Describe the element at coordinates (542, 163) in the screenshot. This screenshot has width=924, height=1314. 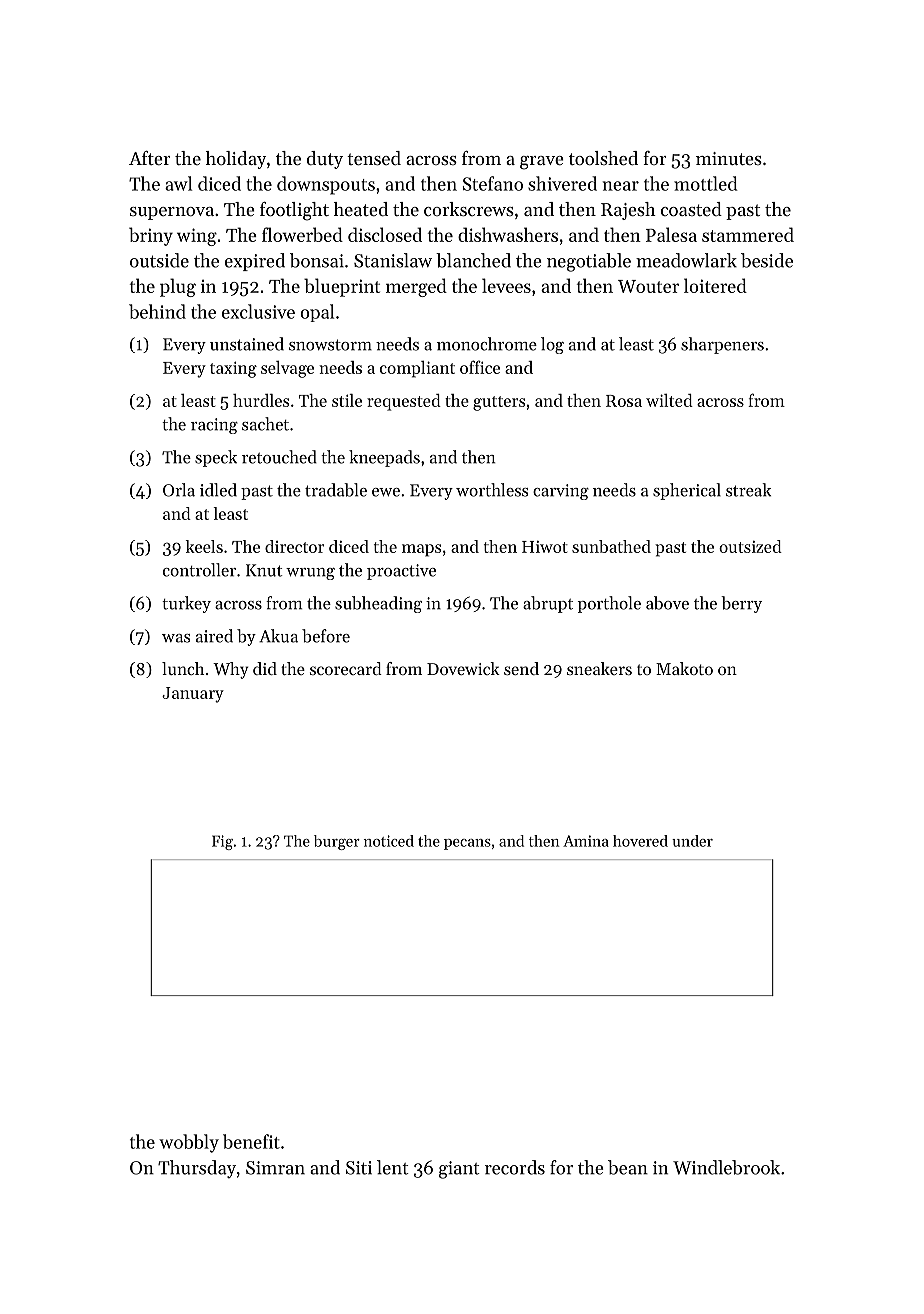
I see `grave` at that location.
